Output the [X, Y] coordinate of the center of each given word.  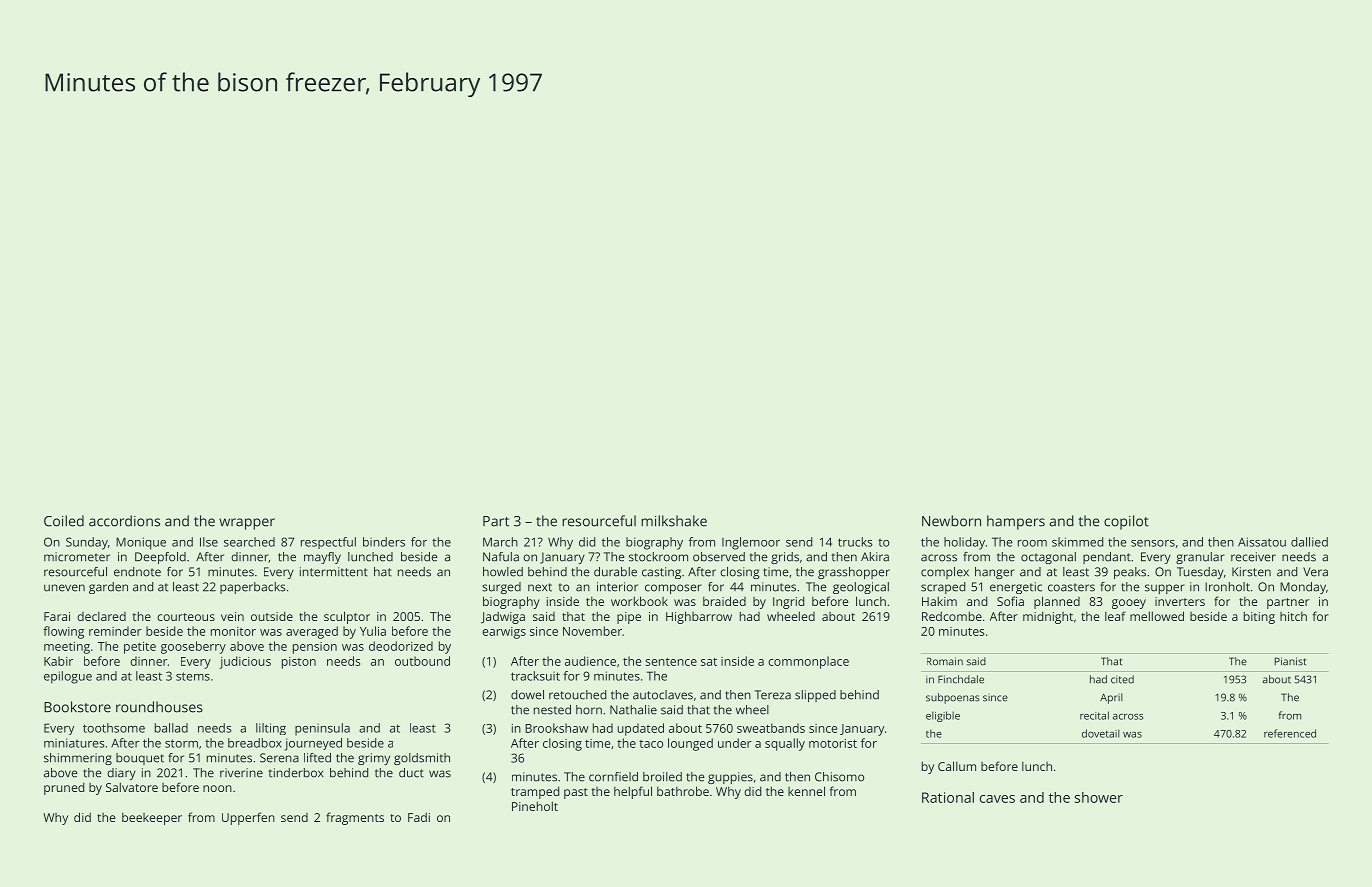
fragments [355, 818]
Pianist [1290, 661]
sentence [671, 662]
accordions [124, 521]
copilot [1126, 522]
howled [503, 572]
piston [299, 663]
